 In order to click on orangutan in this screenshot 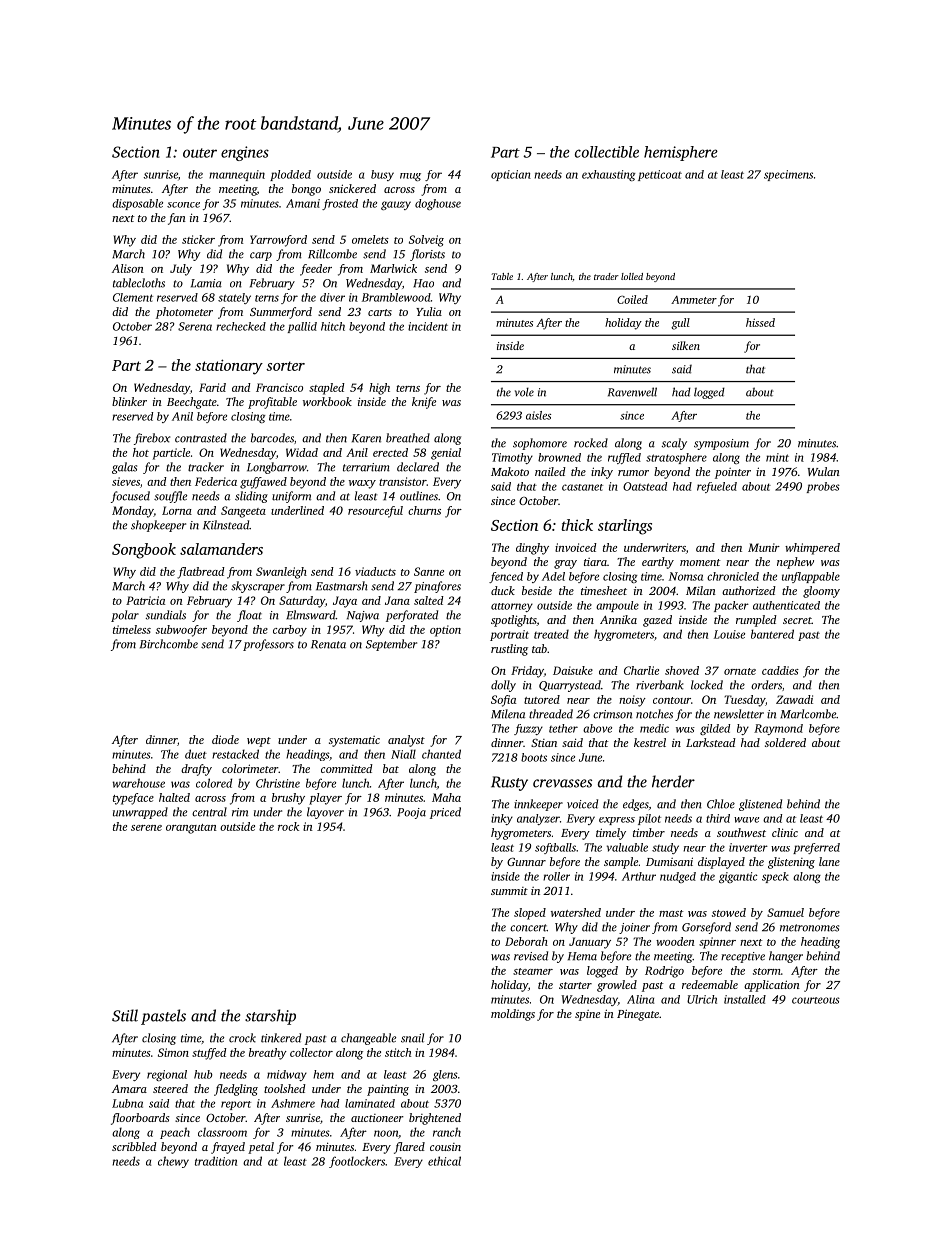, I will do `click(191, 829)`.
